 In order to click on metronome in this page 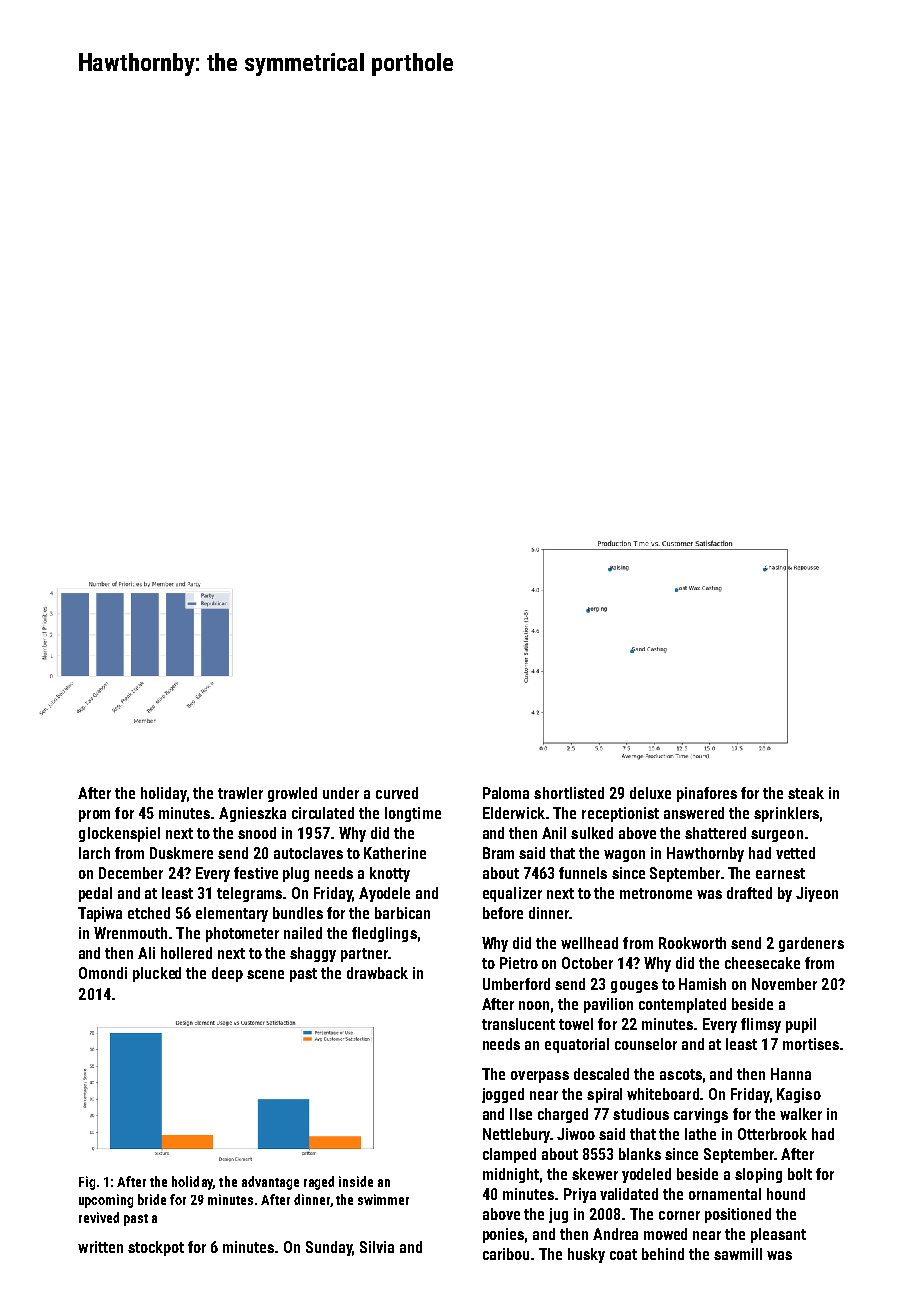, I will do `click(656, 893)`.
